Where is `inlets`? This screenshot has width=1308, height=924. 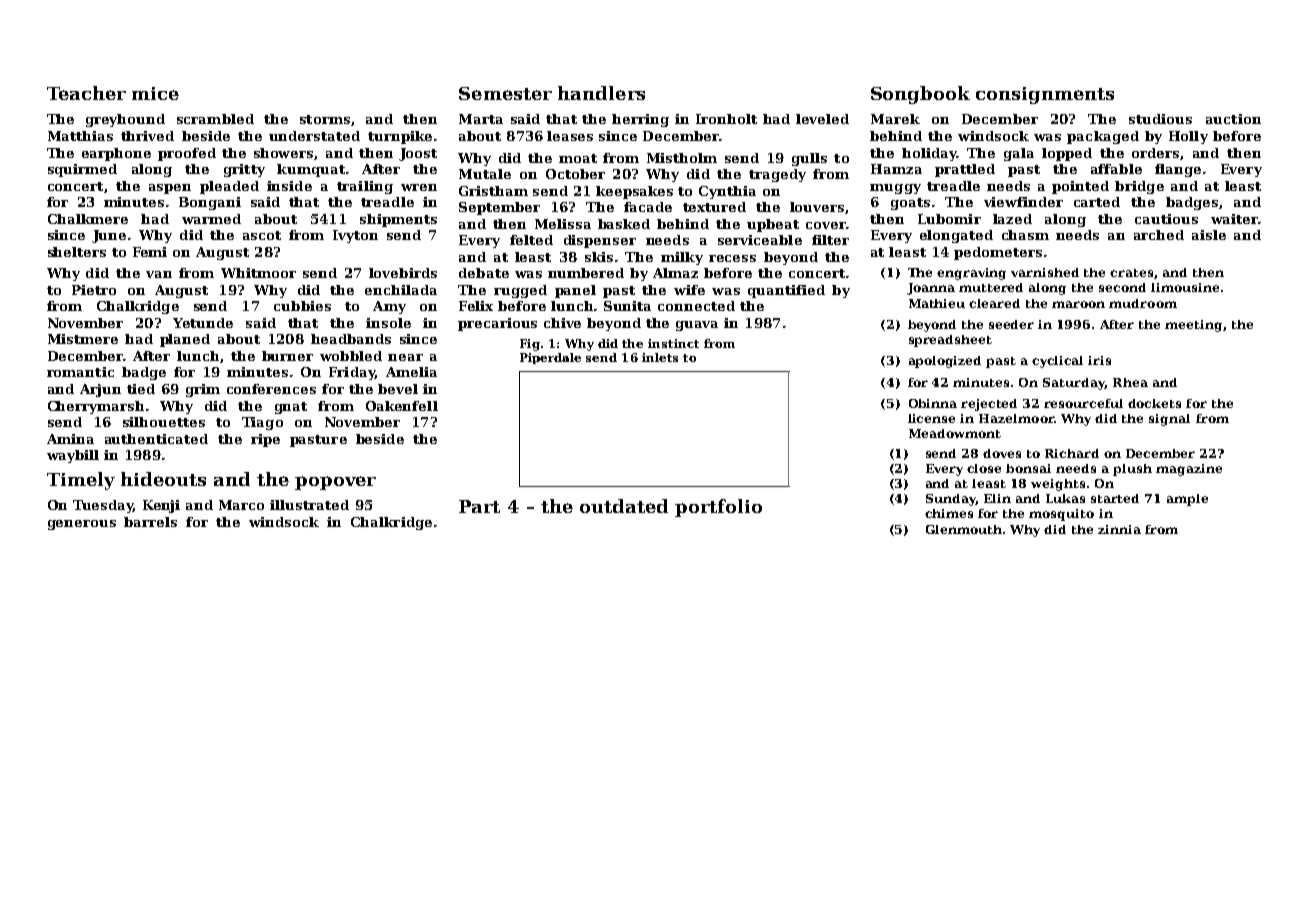 inlets is located at coordinates (660, 357).
